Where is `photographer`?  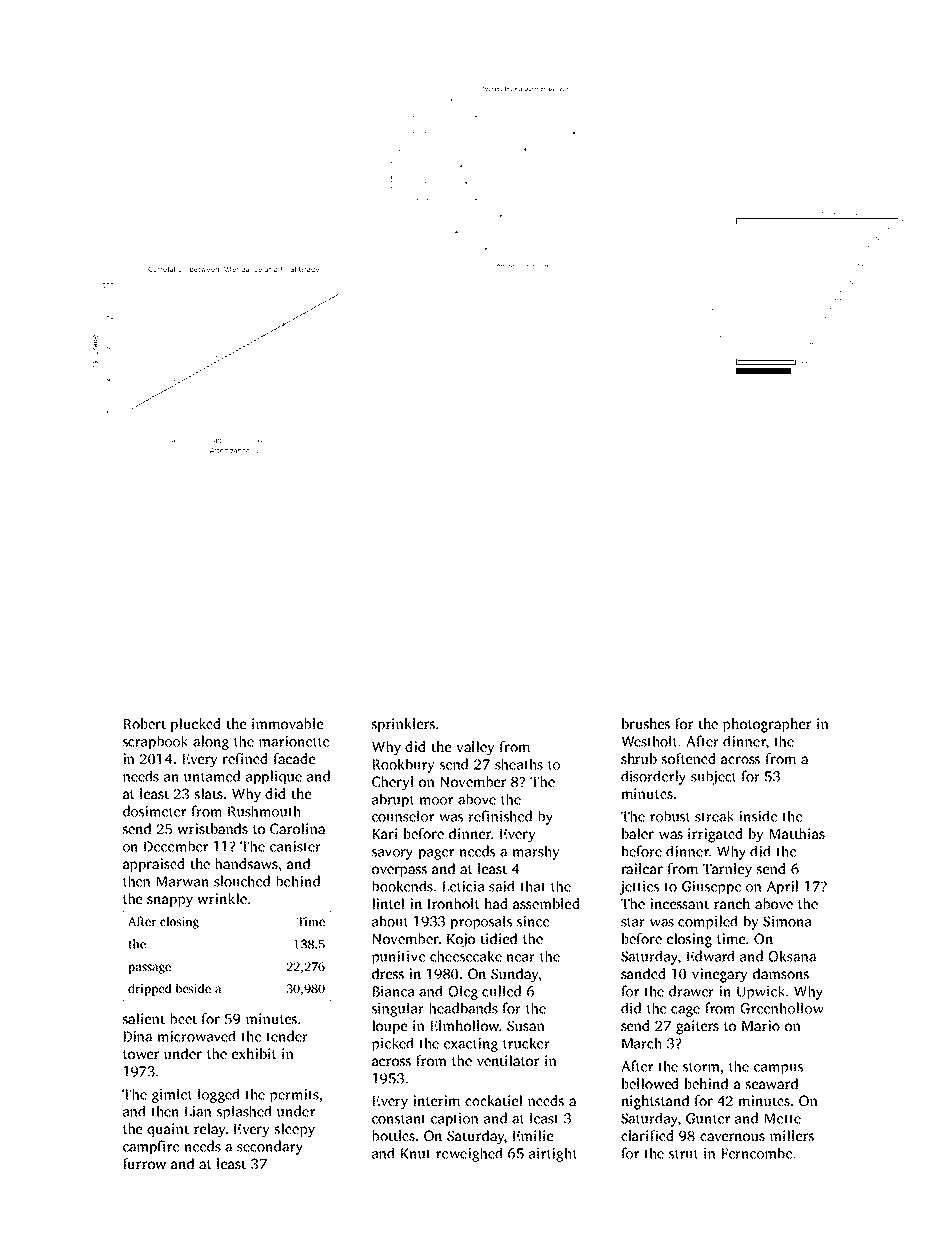
photographer is located at coordinates (767, 725).
